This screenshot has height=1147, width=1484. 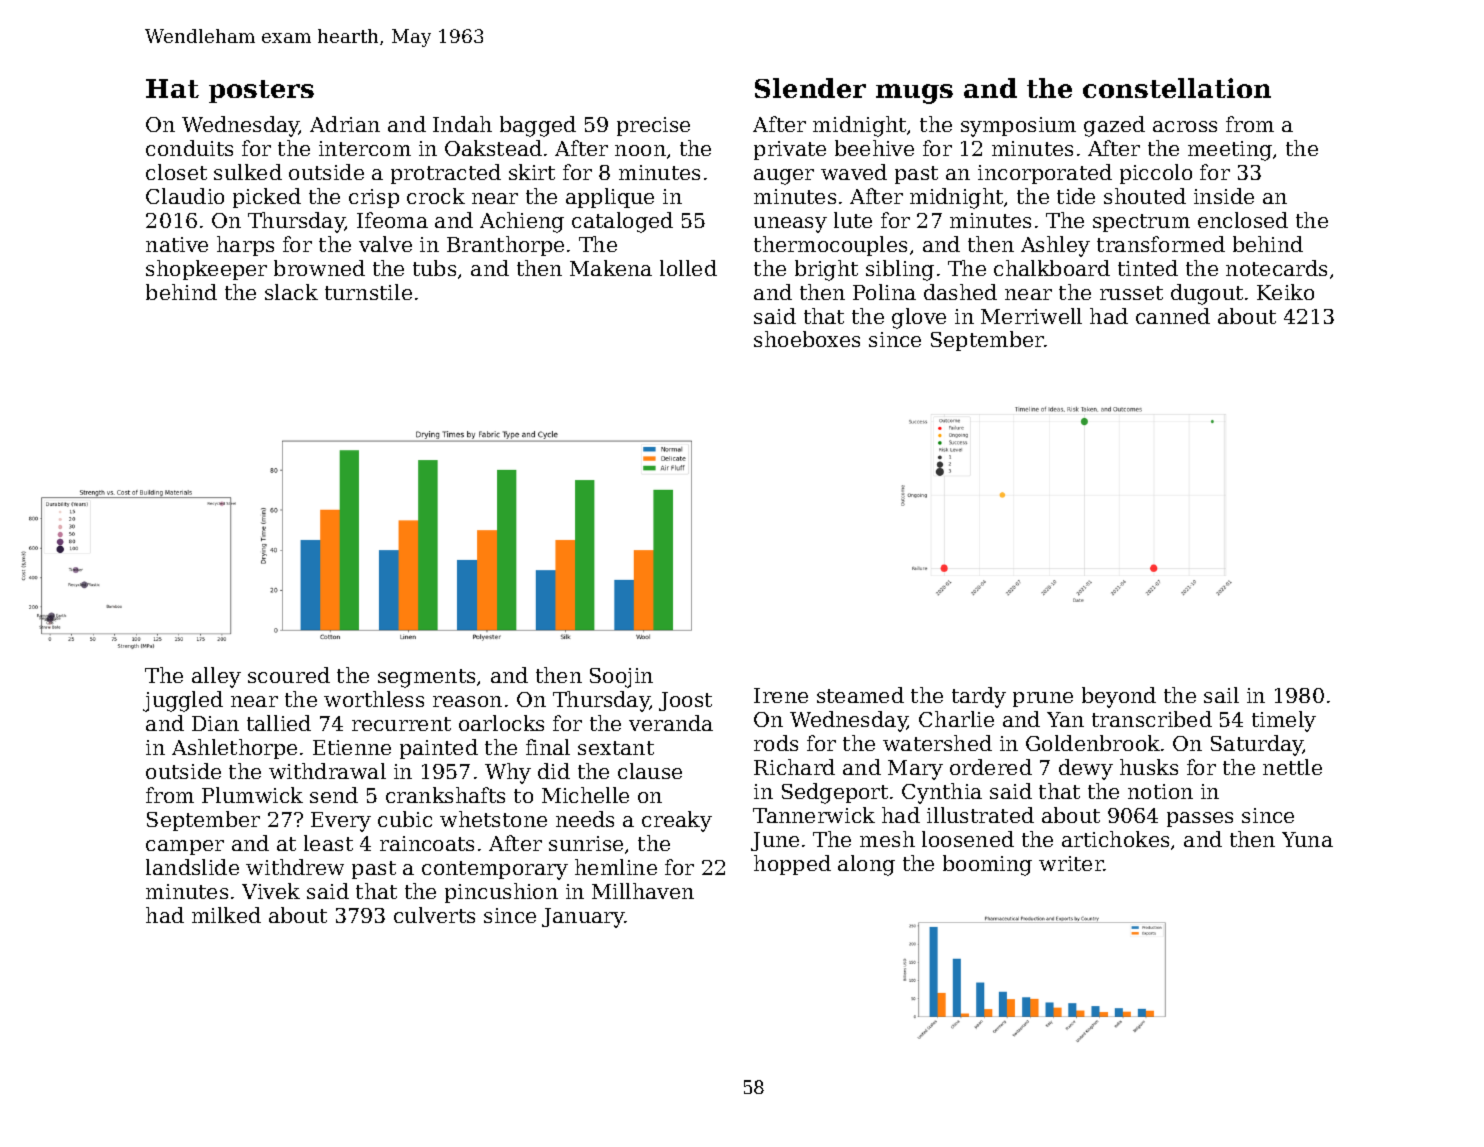 What do you see at coordinates (810, 88) in the screenshot?
I see `Slender` at bounding box center [810, 88].
